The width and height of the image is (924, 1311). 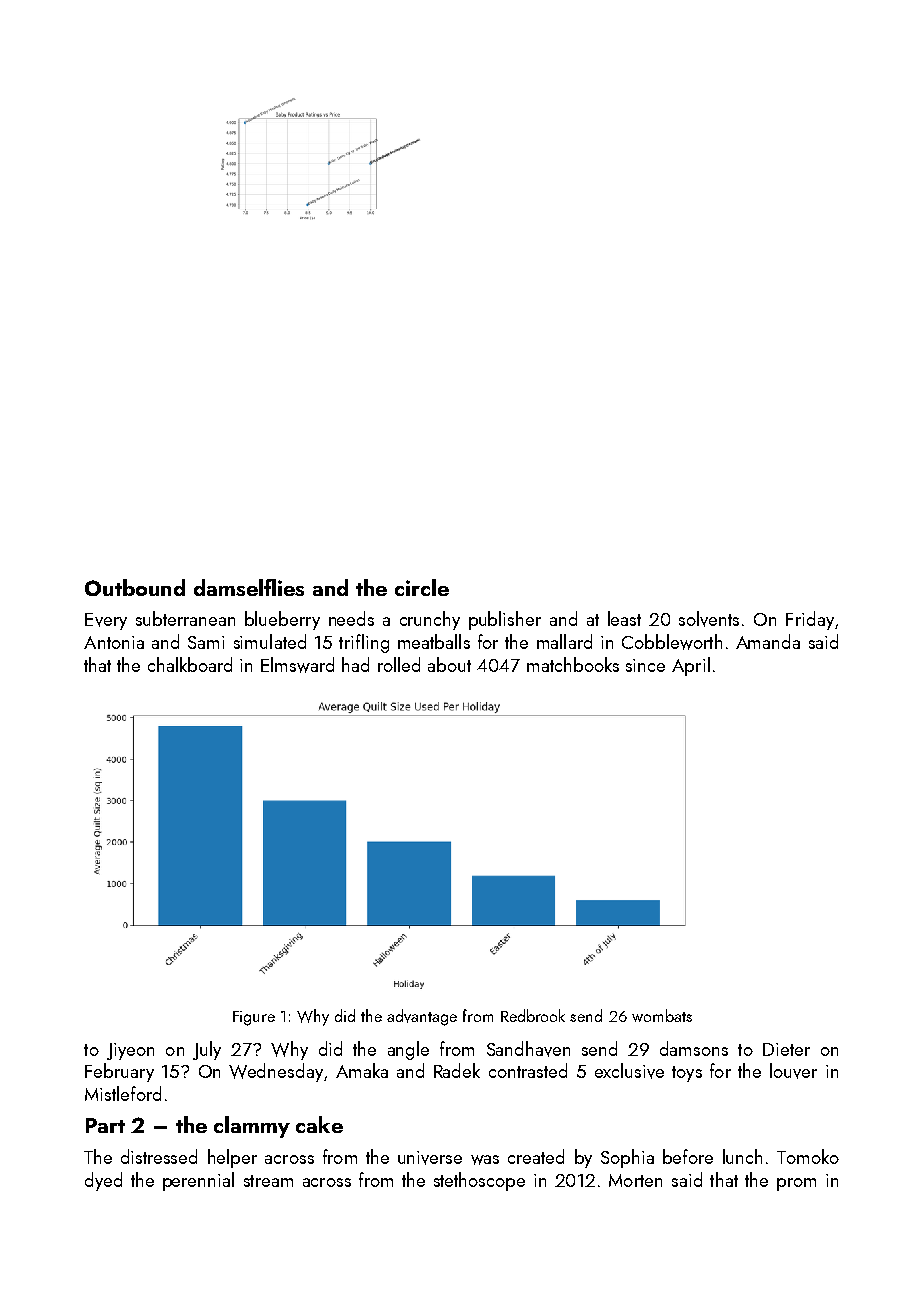 What do you see at coordinates (479, 1181) in the image?
I see `stethoscope` at bounding box center [479, 1181].
